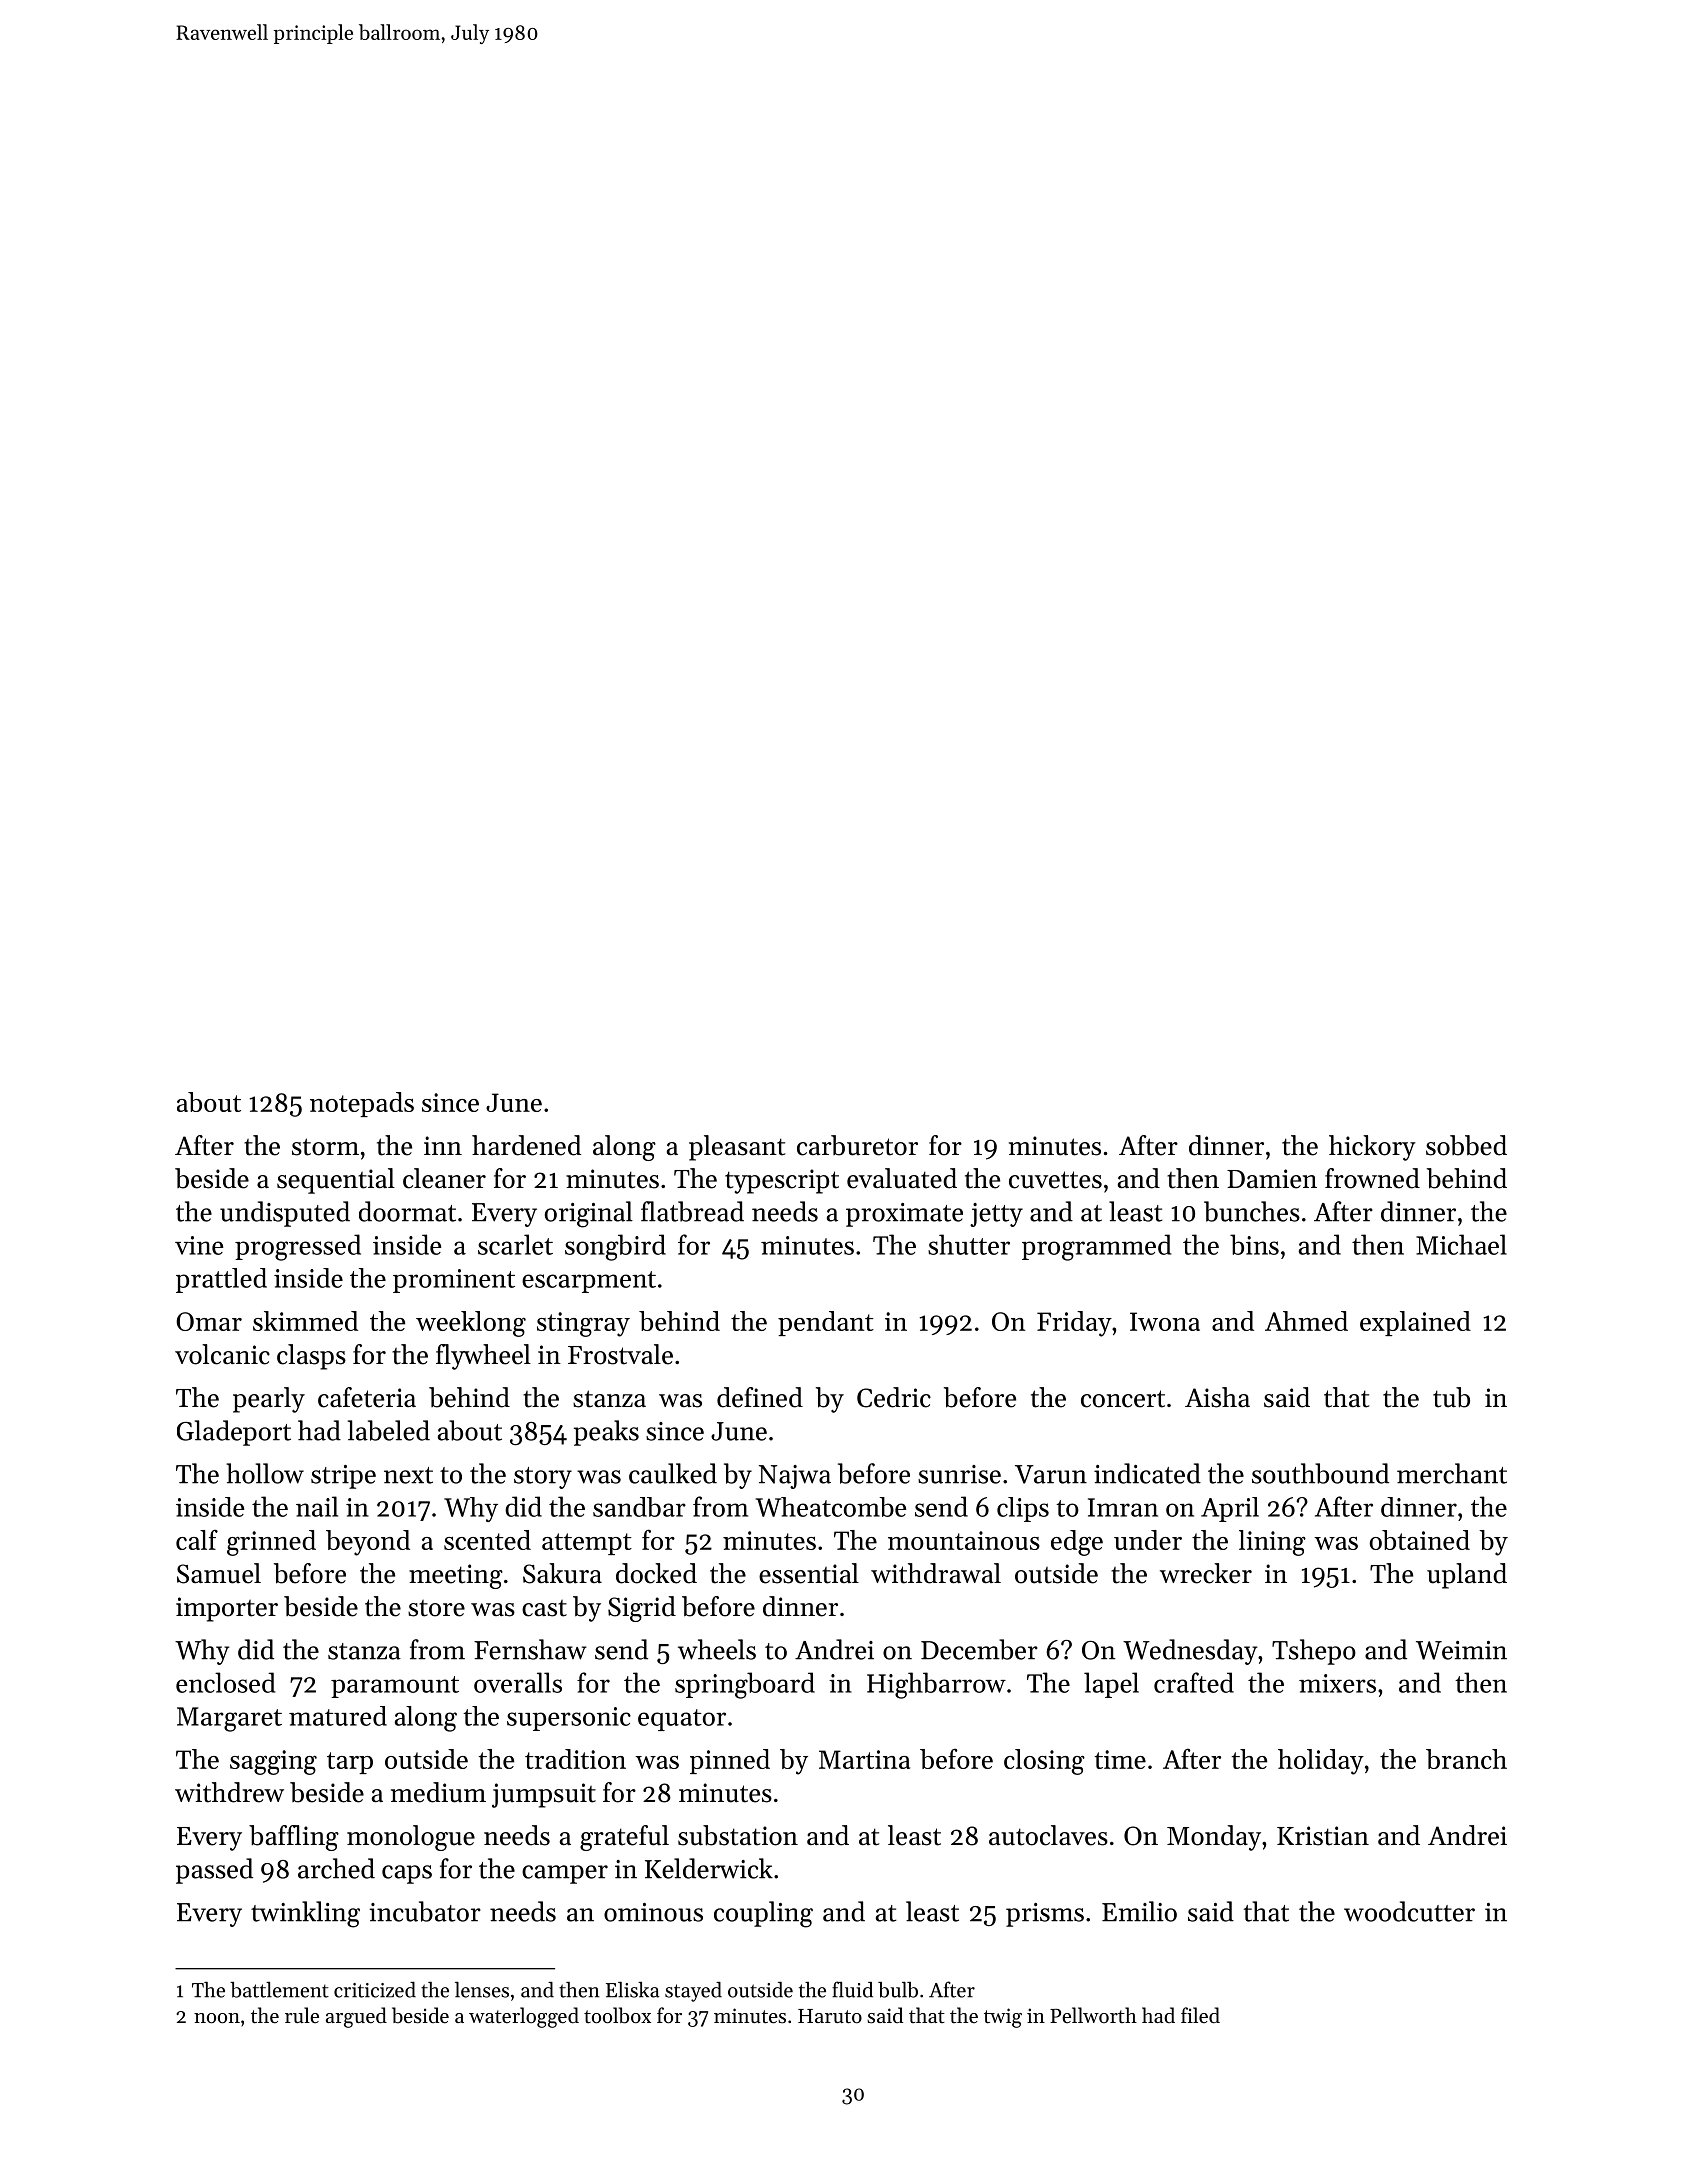  Describe the element at coordinates (362, 1104) in the page. I see `notepads` at that location.
